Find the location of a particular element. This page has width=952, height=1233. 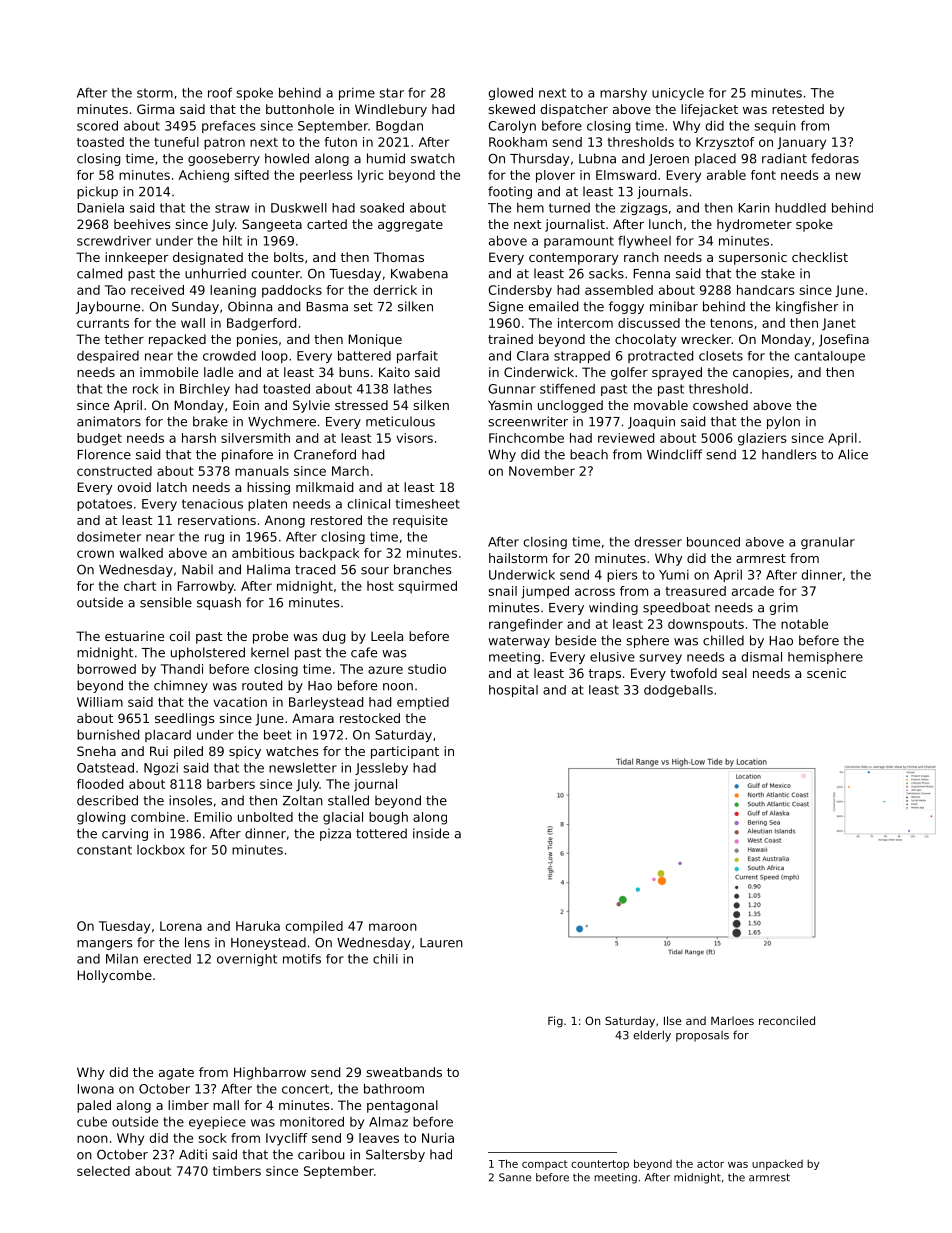

reconciled is located at coordinates (787, 1020).
